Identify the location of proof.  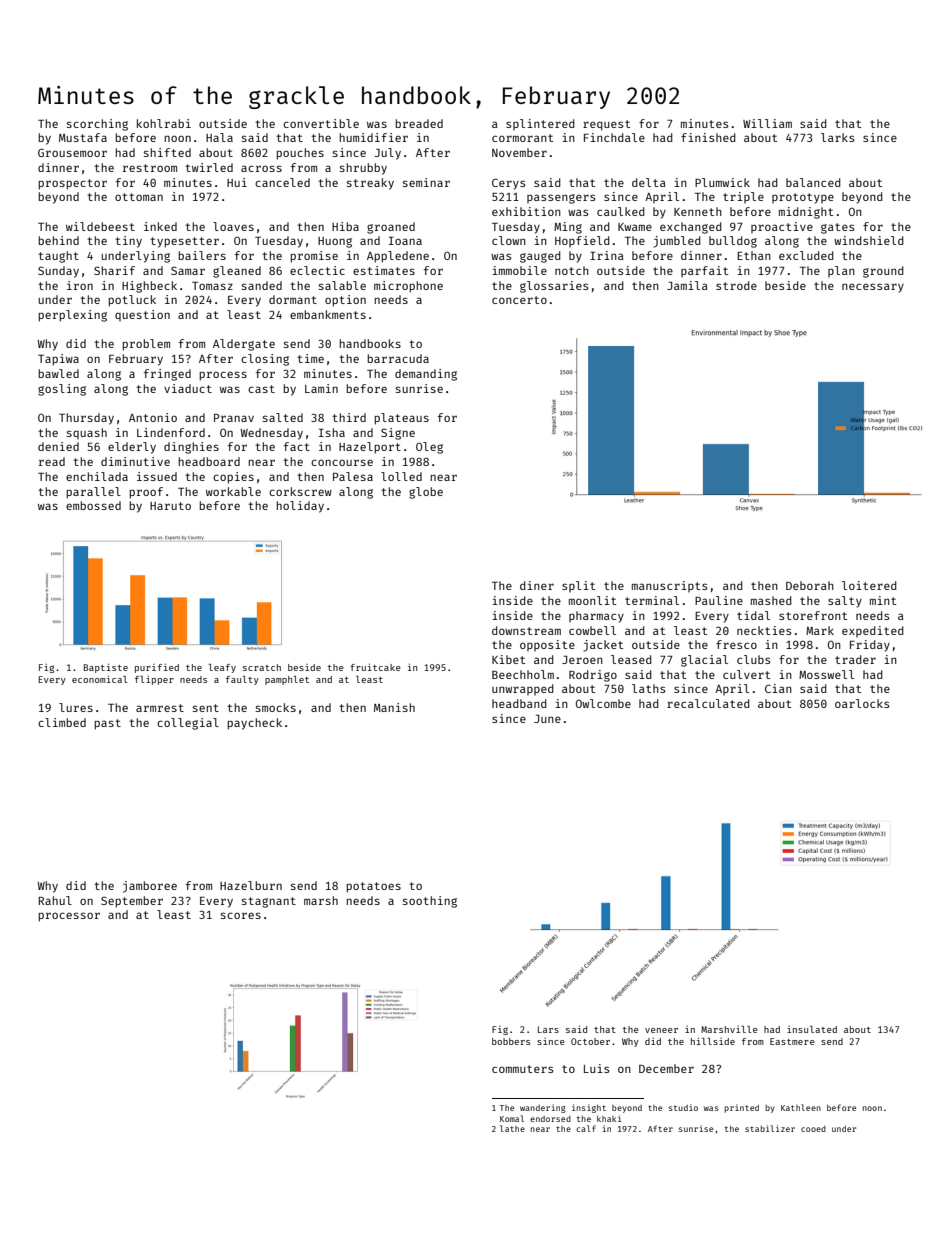
(146, 493).
